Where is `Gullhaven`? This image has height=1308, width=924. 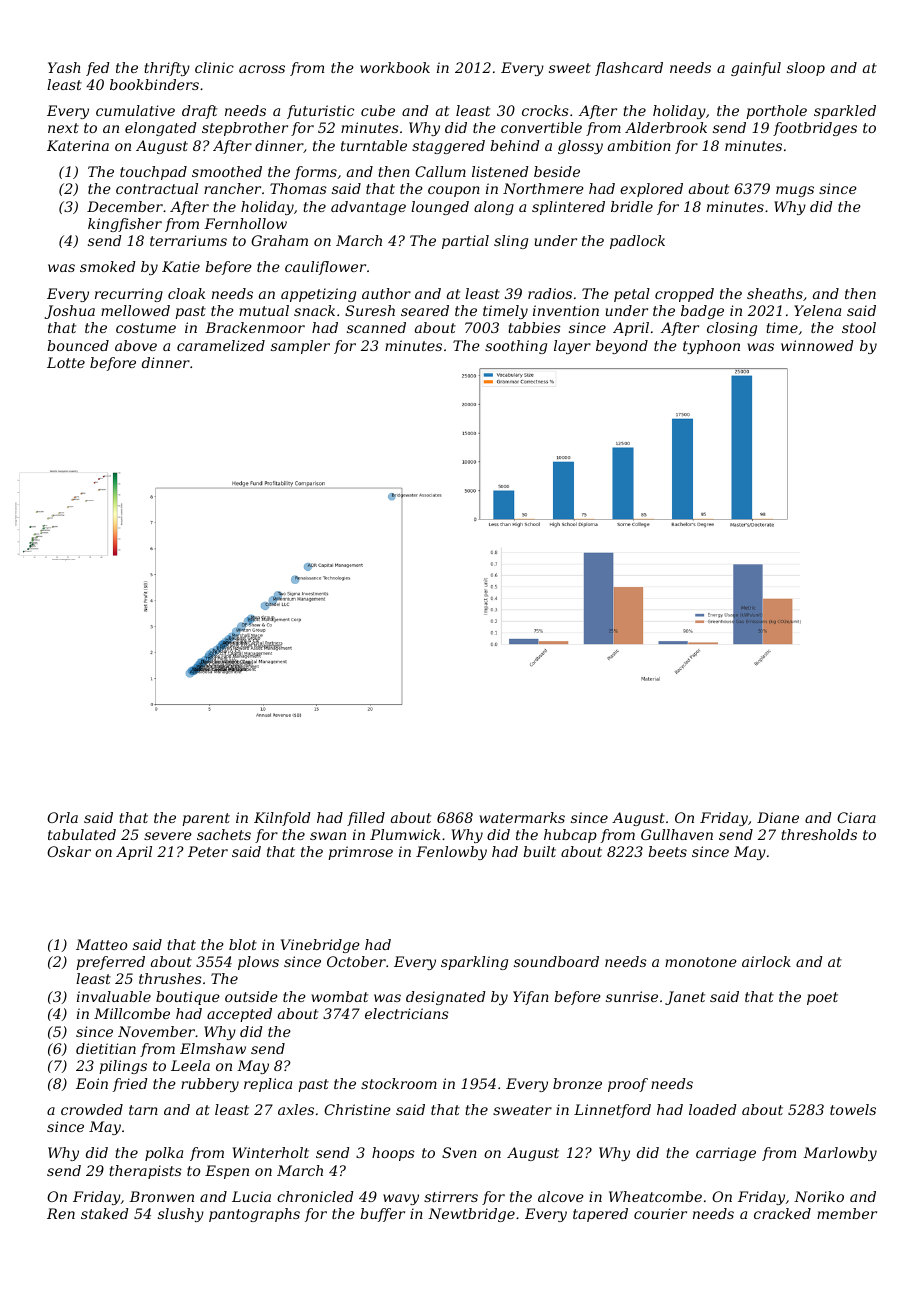
Gullhaven is located at coordinates (677, 834).
